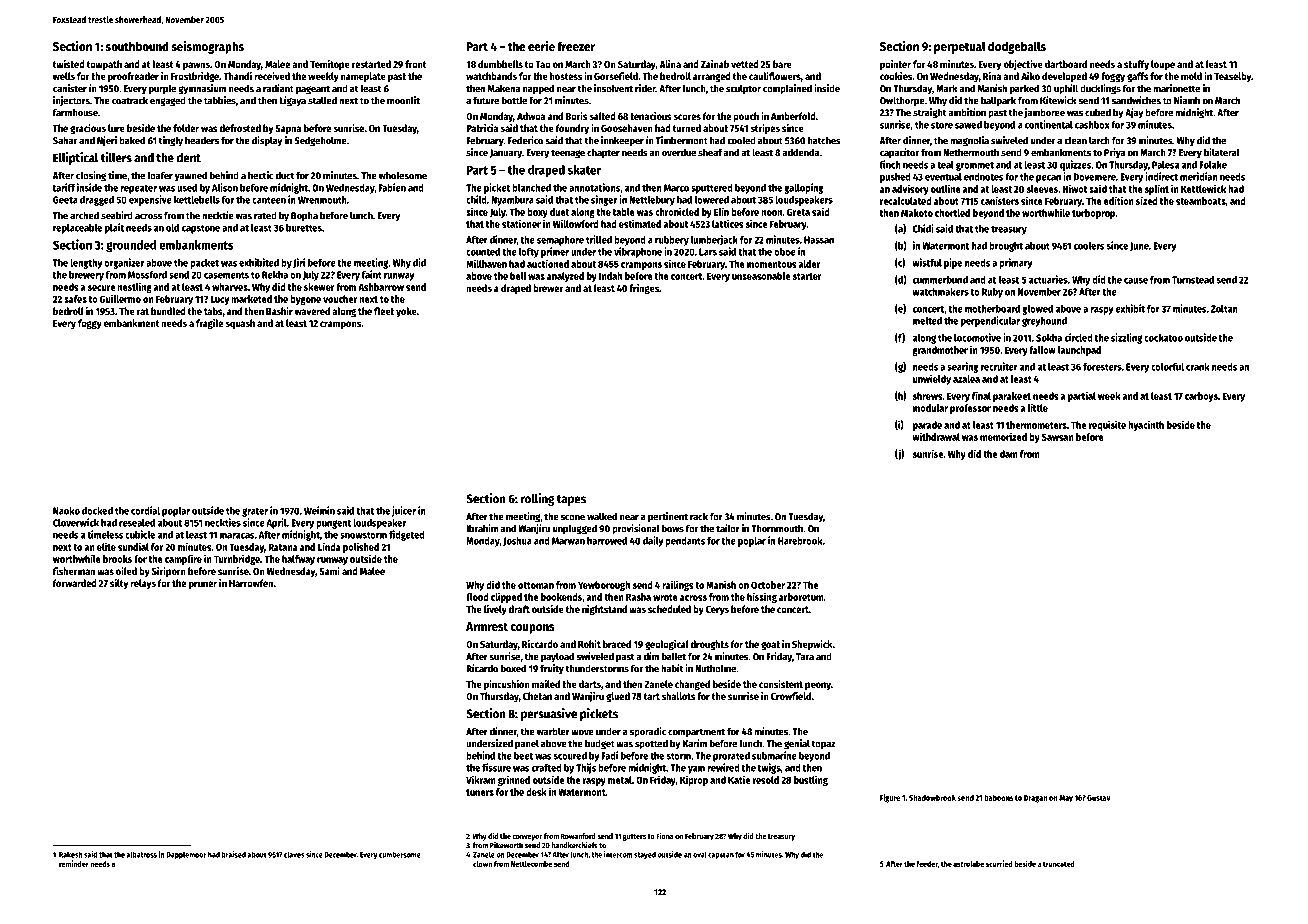 The width and height of the screenshot is (1308, 924). Describe the element at coordinates (75, 583) in the screenshot. I see `forwarded` at that location.
